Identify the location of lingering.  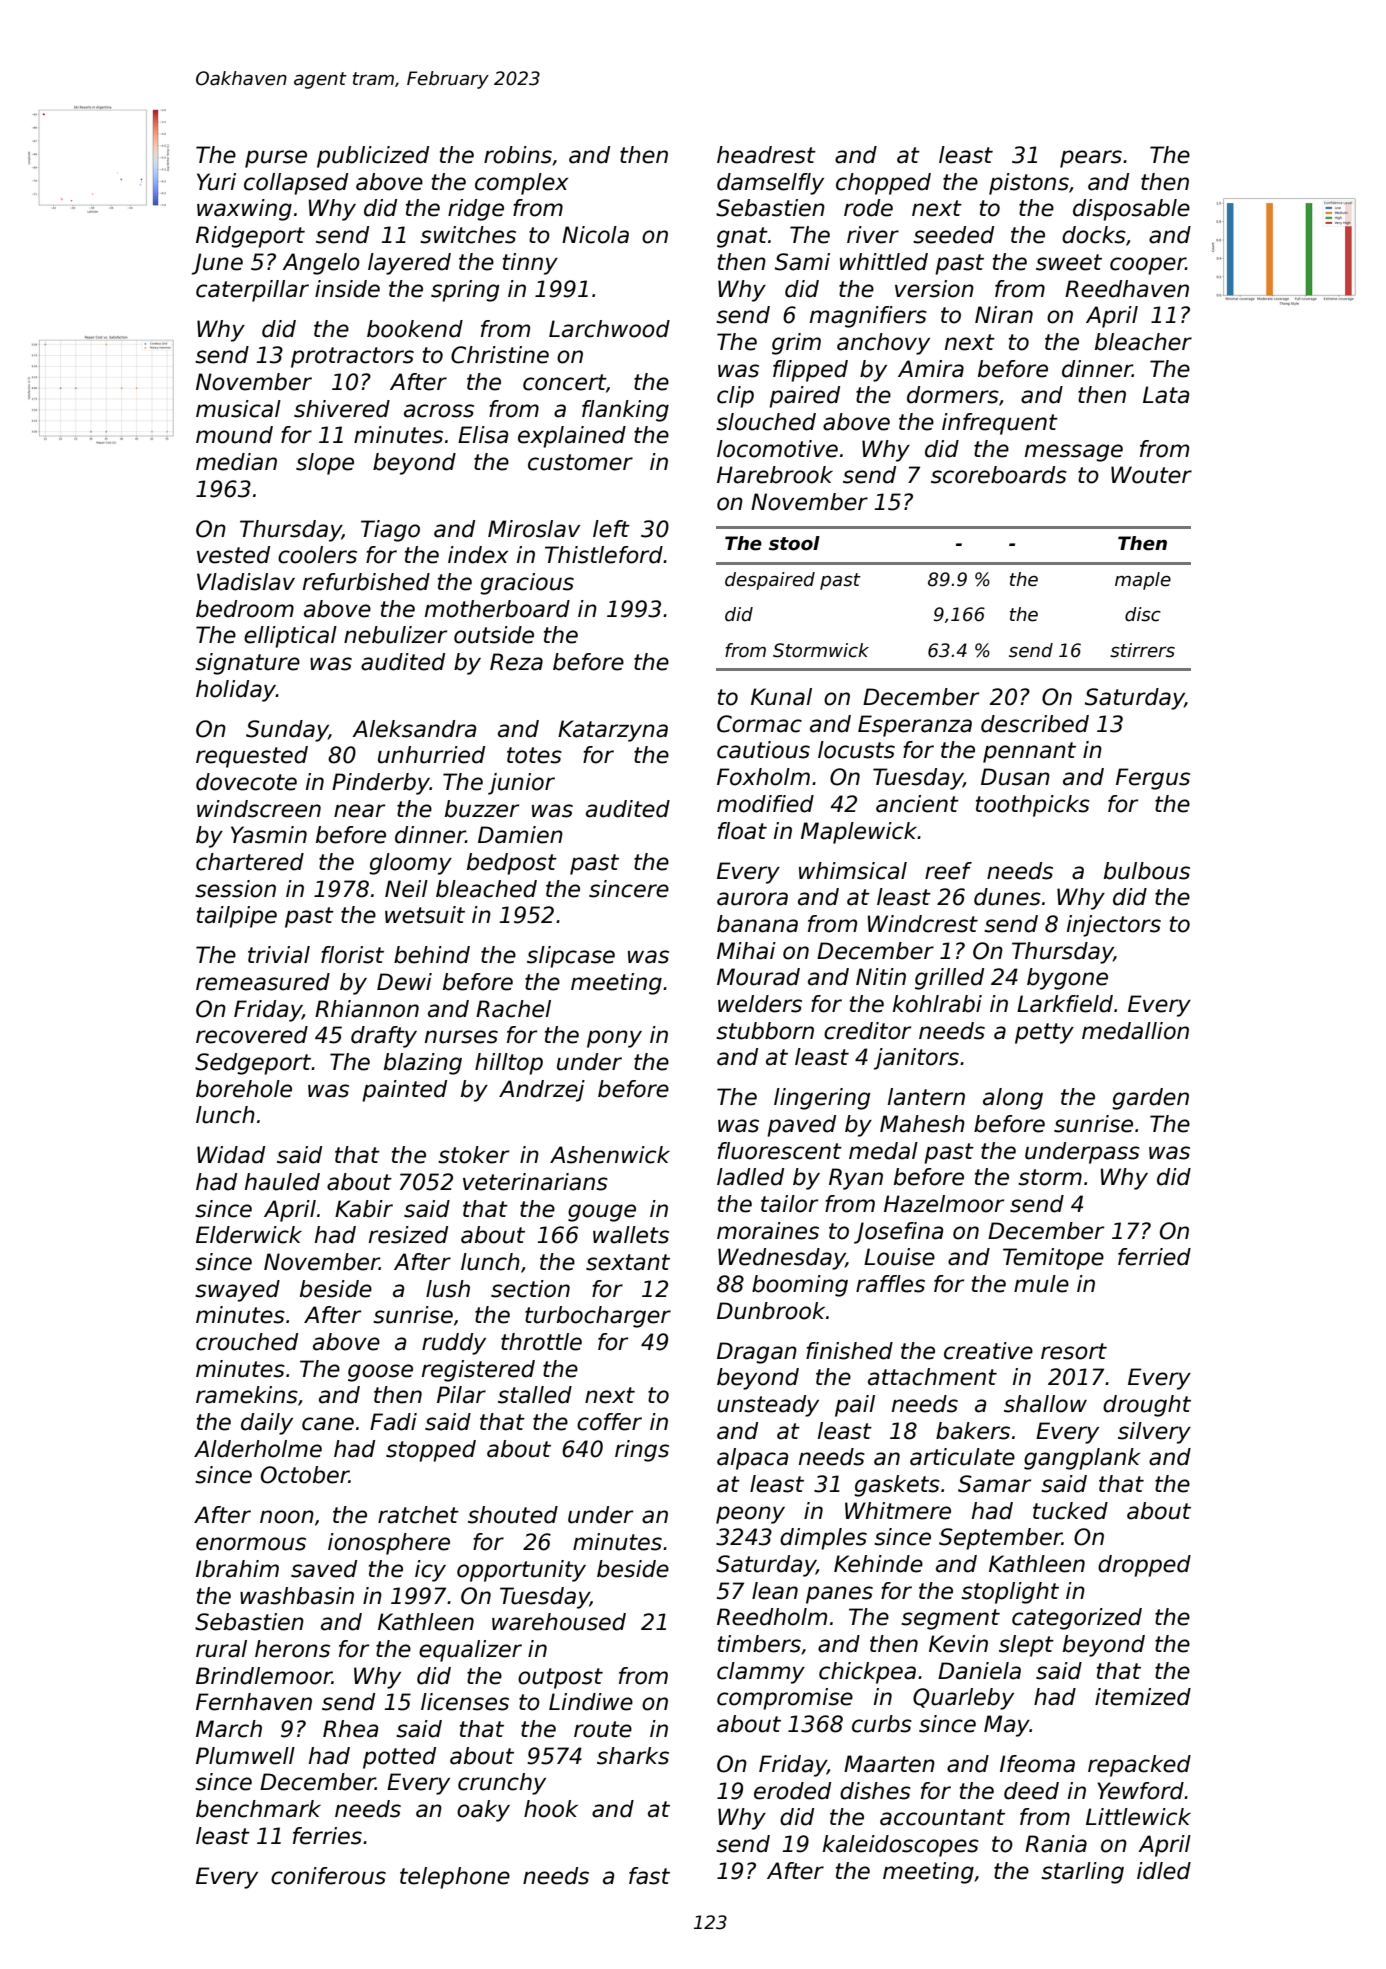
(822, 1099).
